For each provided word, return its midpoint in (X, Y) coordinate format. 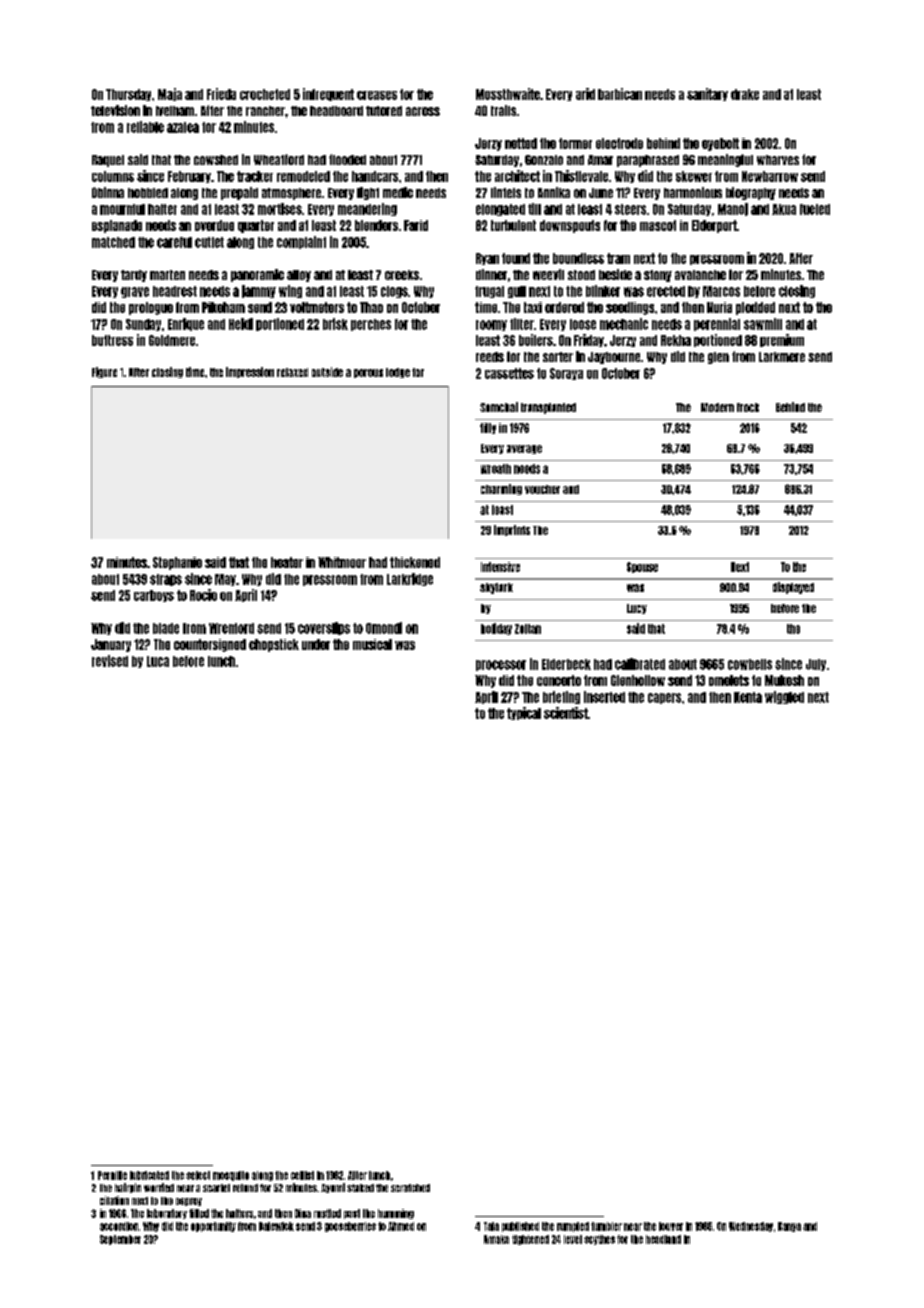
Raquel (108, 161)
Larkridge (410, 579)
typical (524, 713)
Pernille (112, 1175)
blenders (376, 225)
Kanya (789, 1227)
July (816, 665)
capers (664, 698)
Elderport (714, 226)
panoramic (257, 275)
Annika (554, 192)
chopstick (274, 645)
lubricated (149, 1175)
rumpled (573, 1227)
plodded (755, 308)
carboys (154, 596)
